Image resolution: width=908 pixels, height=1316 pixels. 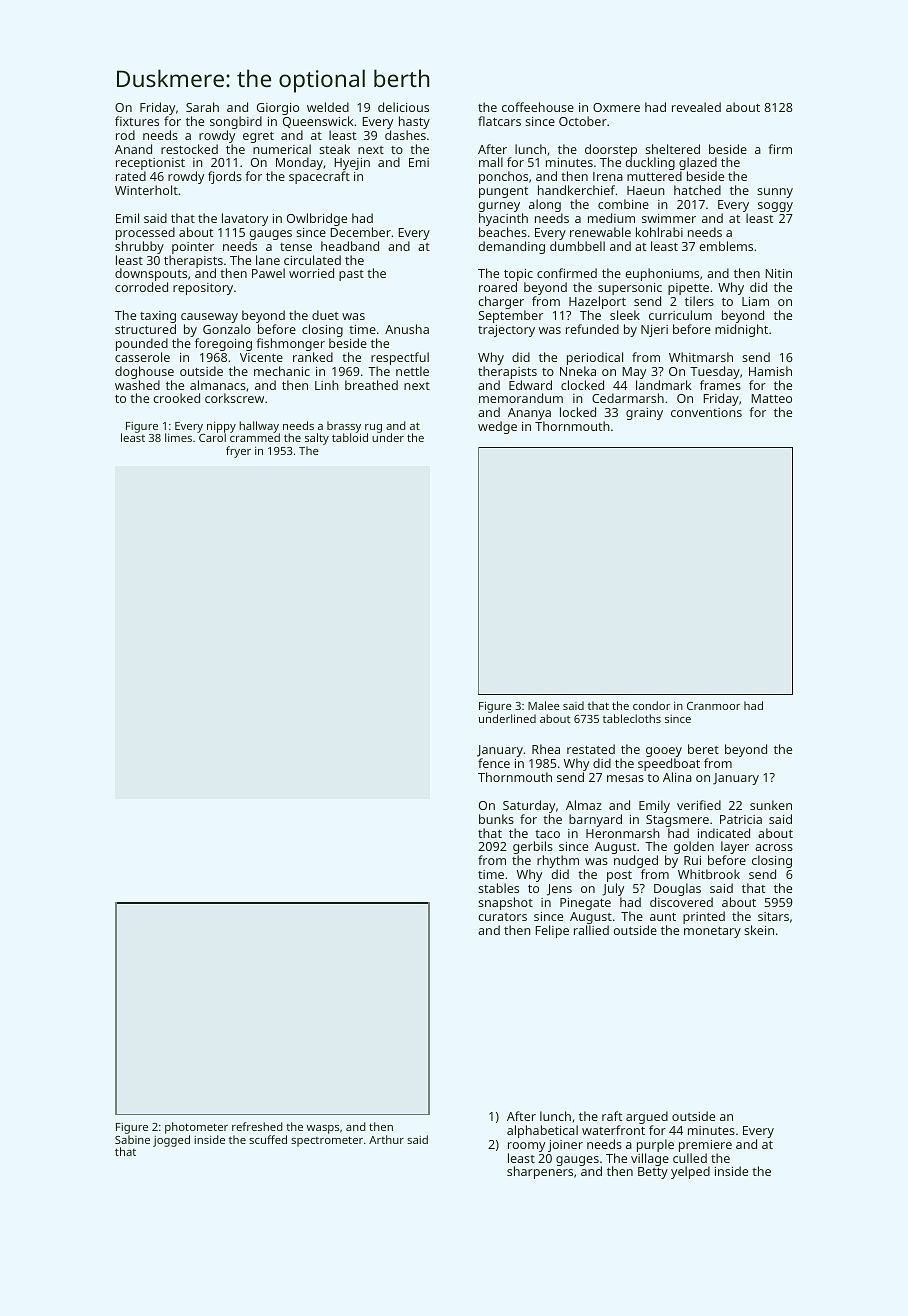 What do you see at coordinates (178, 437) in the screenshot?
I see `limes` at bounding box center [178, 437].
